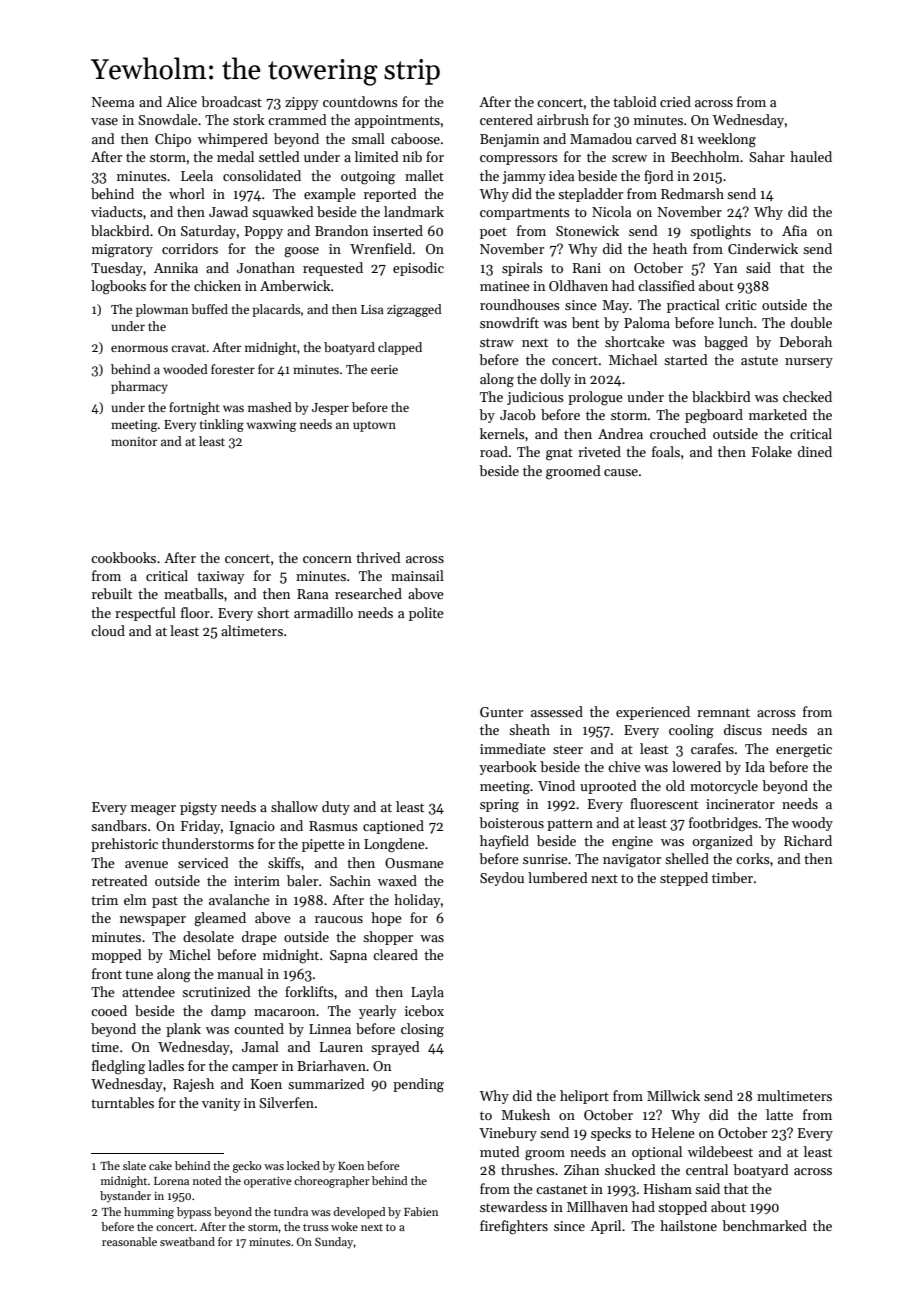  What do you see at coordinates (247, 1167) in the screenshot?
I see `gecko` at bounding box center [247, 1167].
